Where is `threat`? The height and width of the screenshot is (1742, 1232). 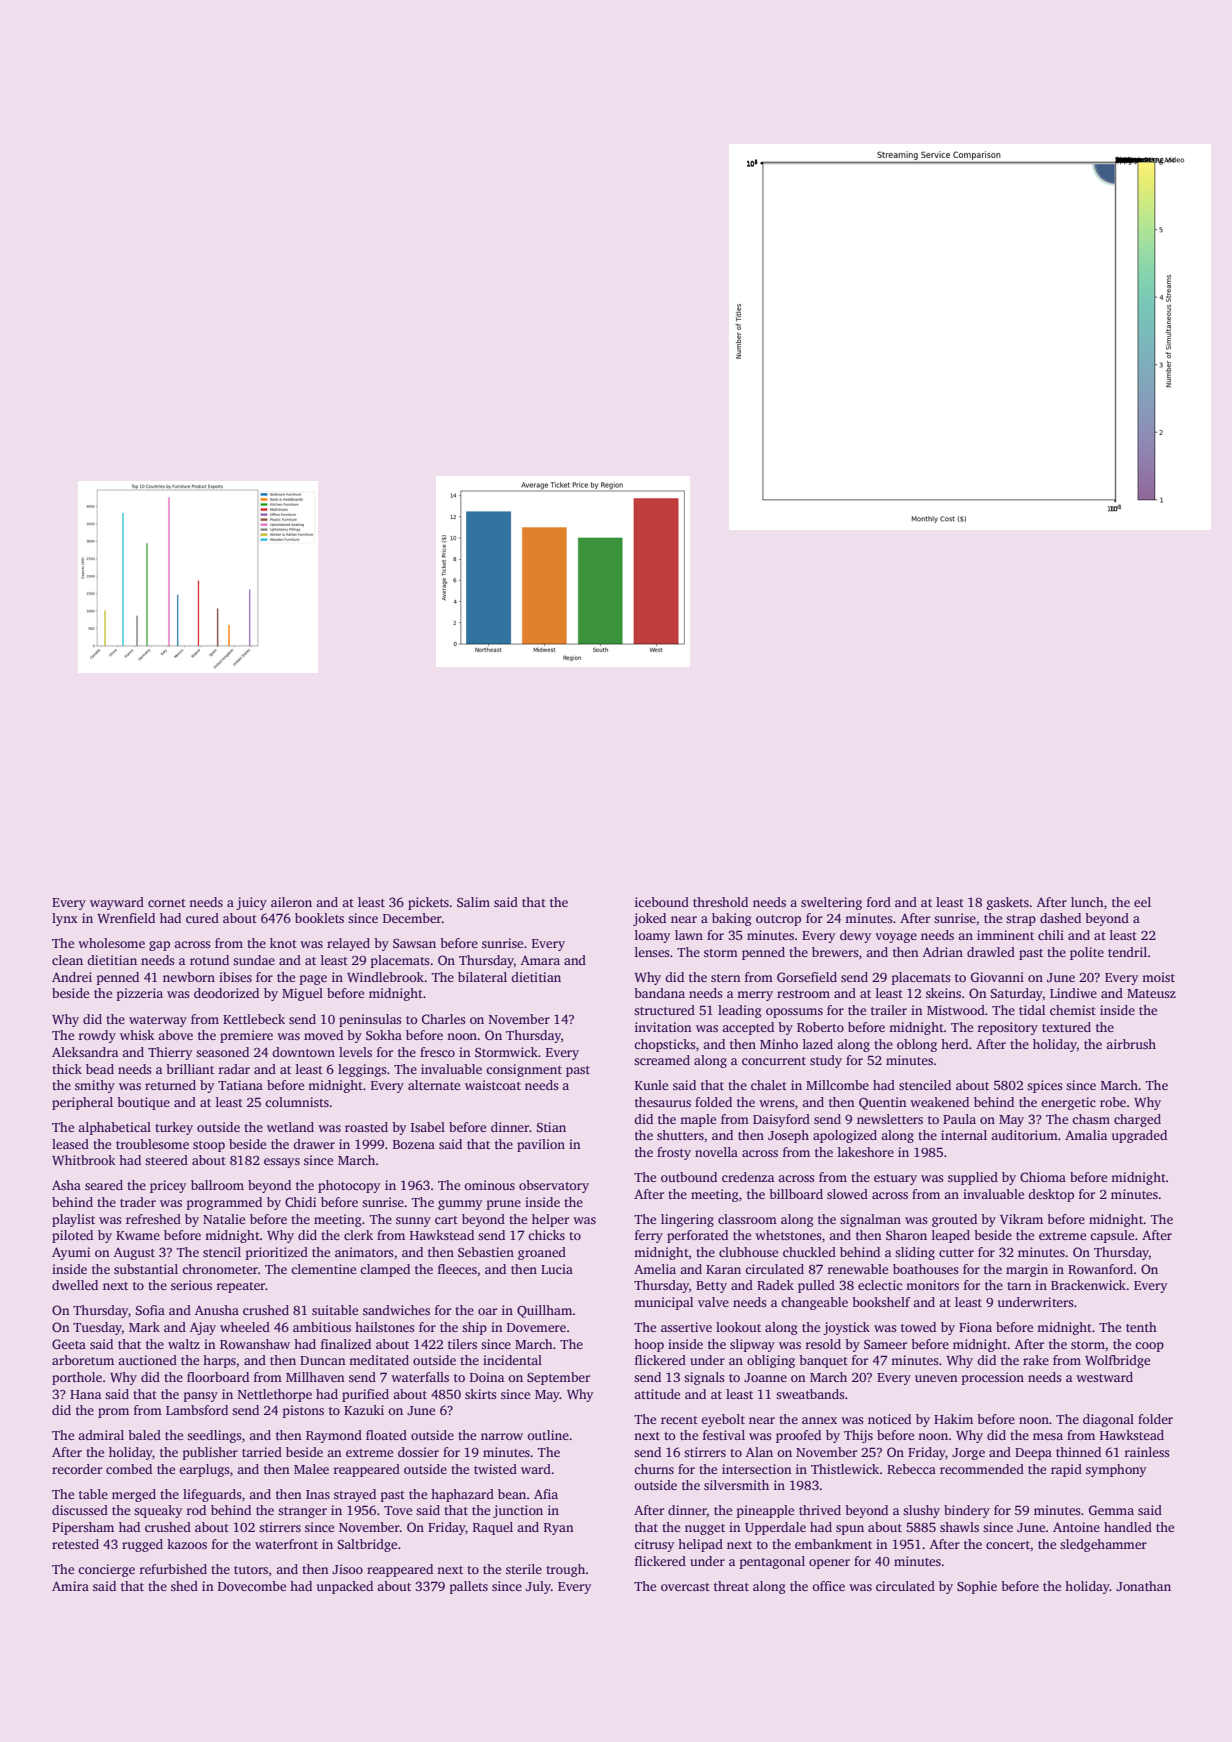 threat is located at coordinates (731, 1586).
